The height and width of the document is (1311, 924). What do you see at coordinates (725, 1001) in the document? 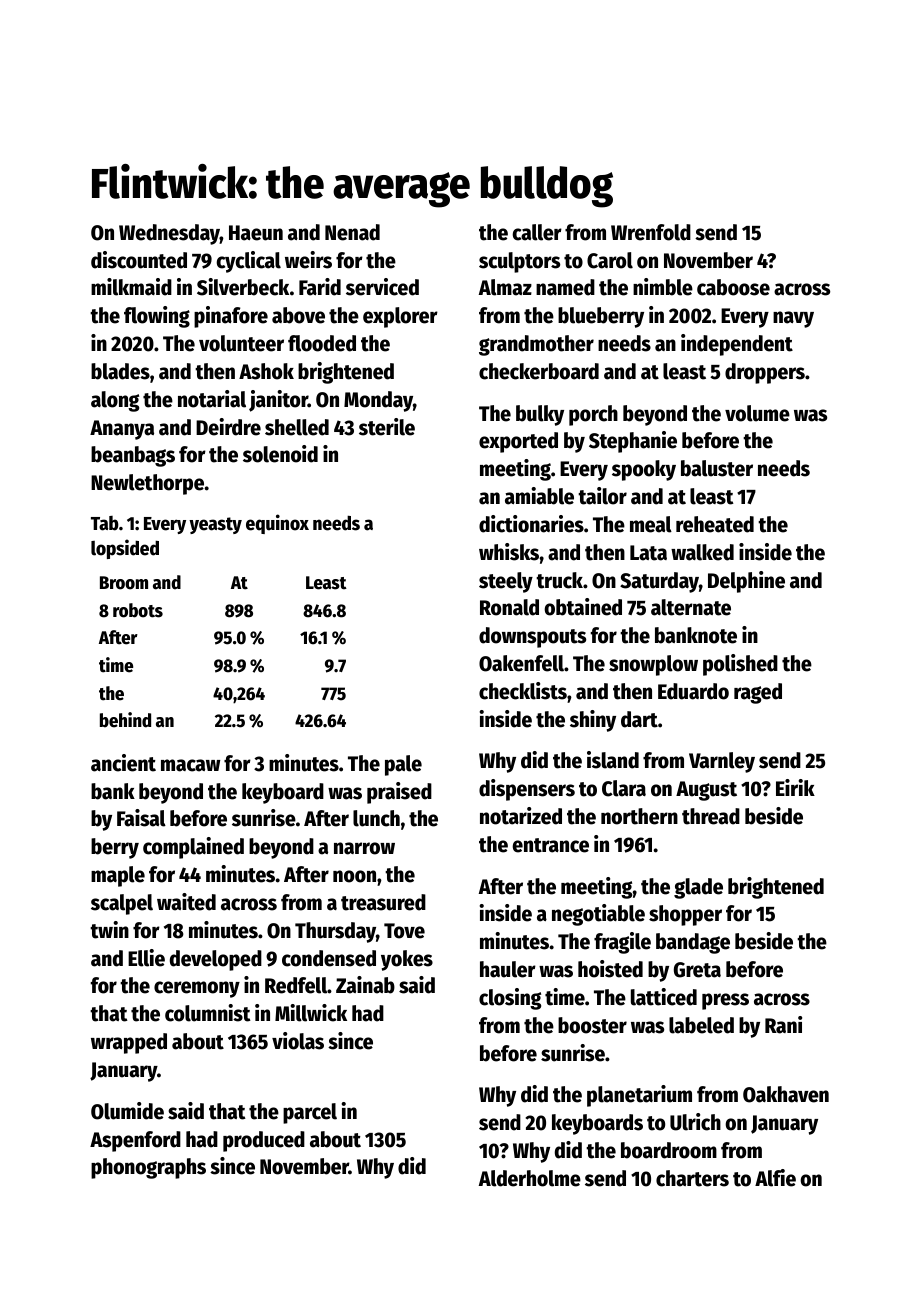
I see `press` at bounding box center [725, 1001].
